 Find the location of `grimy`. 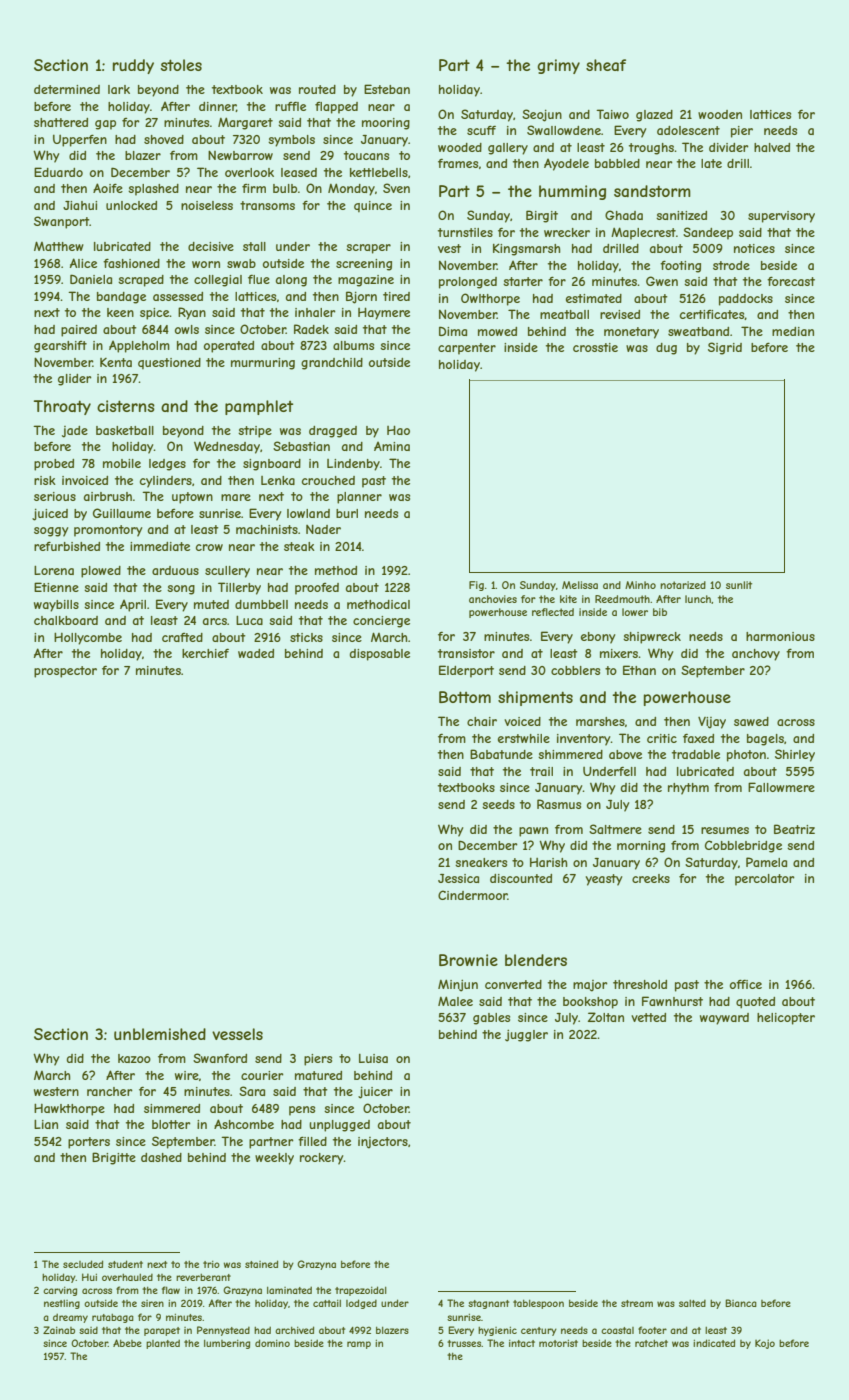

grimy is located at coordinates (558, 66).
